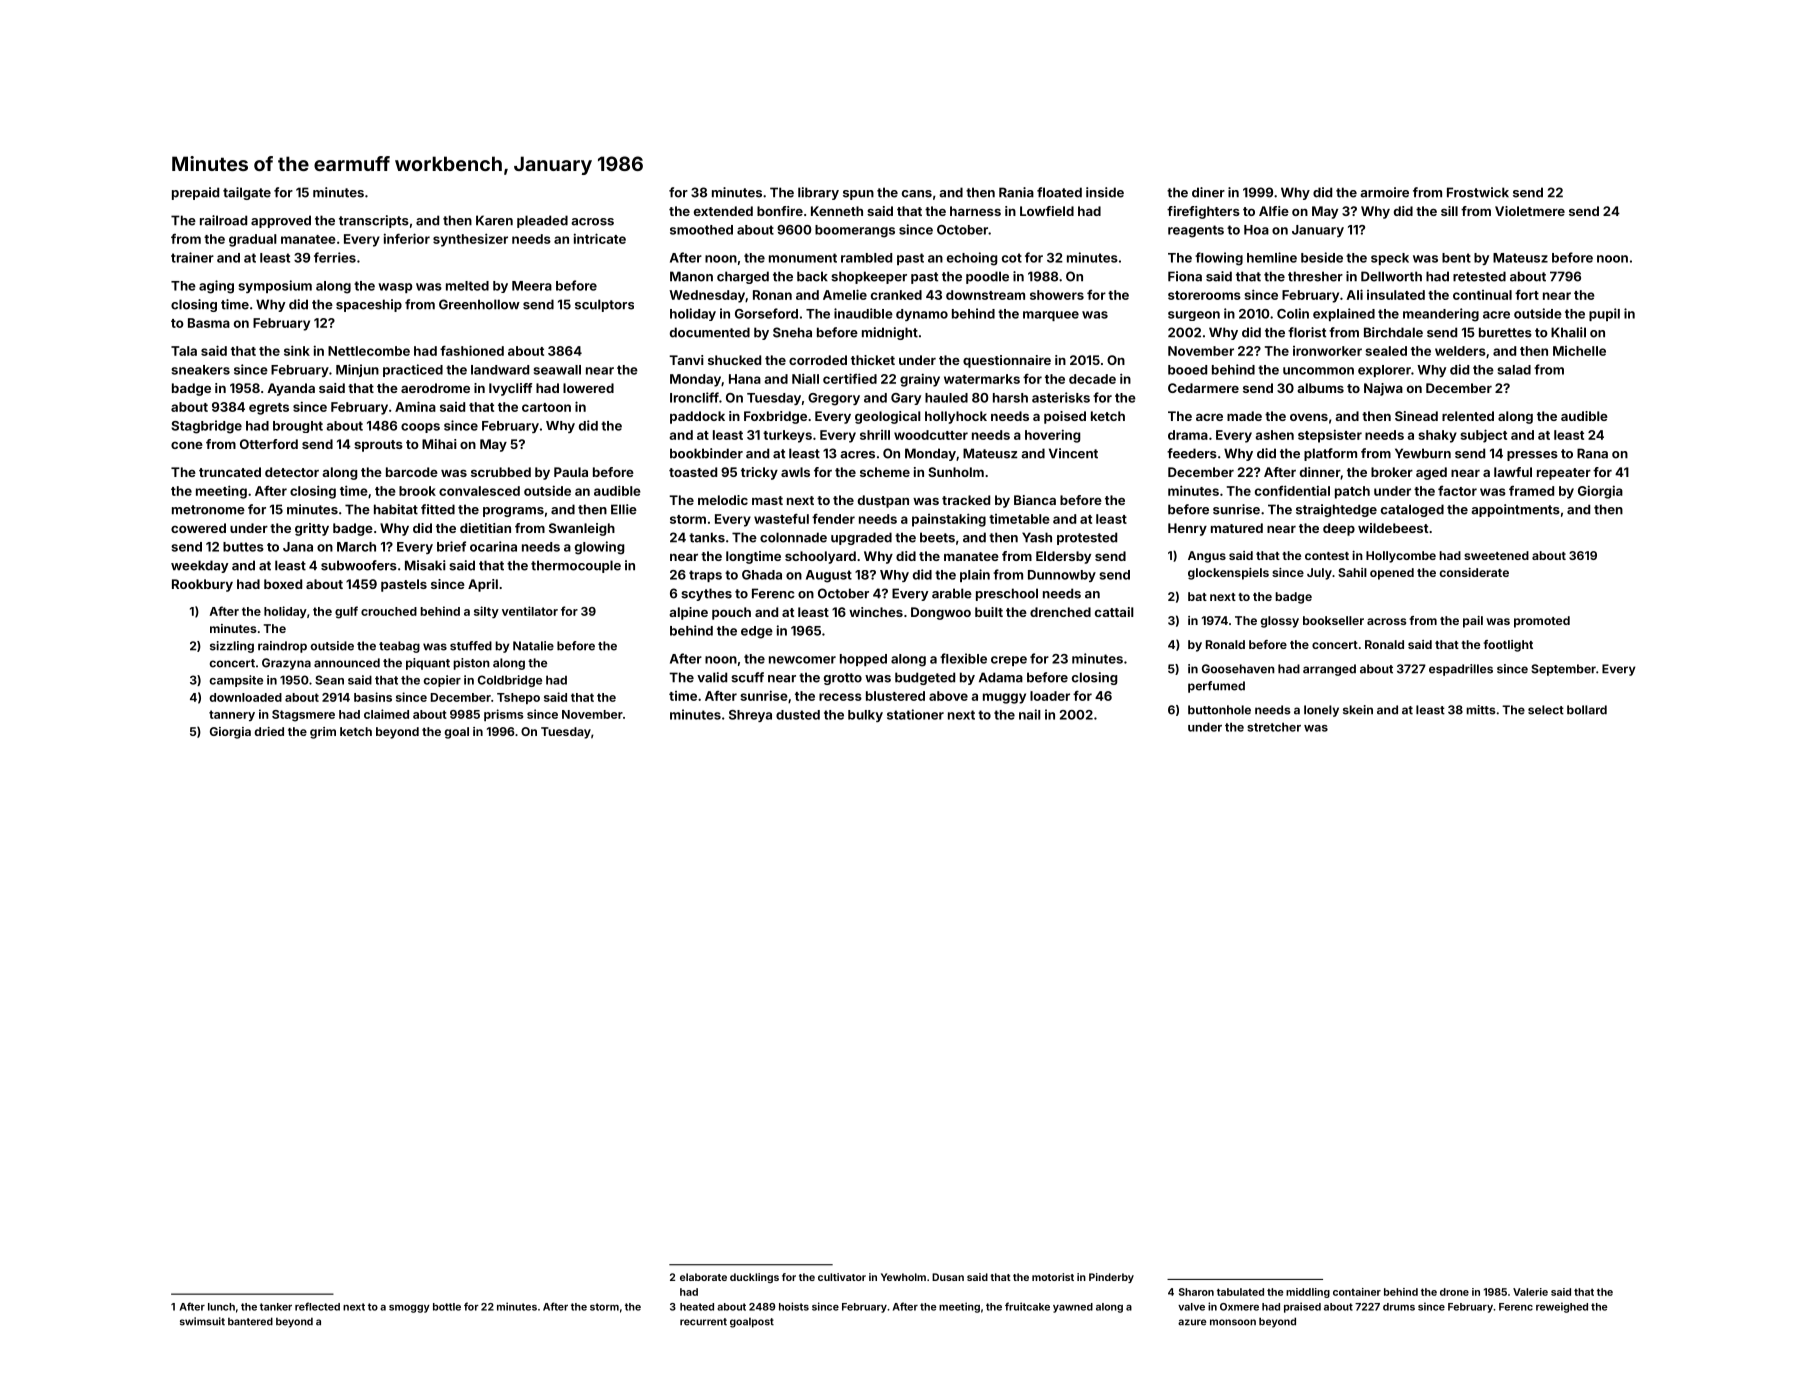 Image resolution: width=1809 pixels, height=1398 pixels. Describe the element at coordinates (1009, 661) in the screenshot. I see `crepe` at that location.
